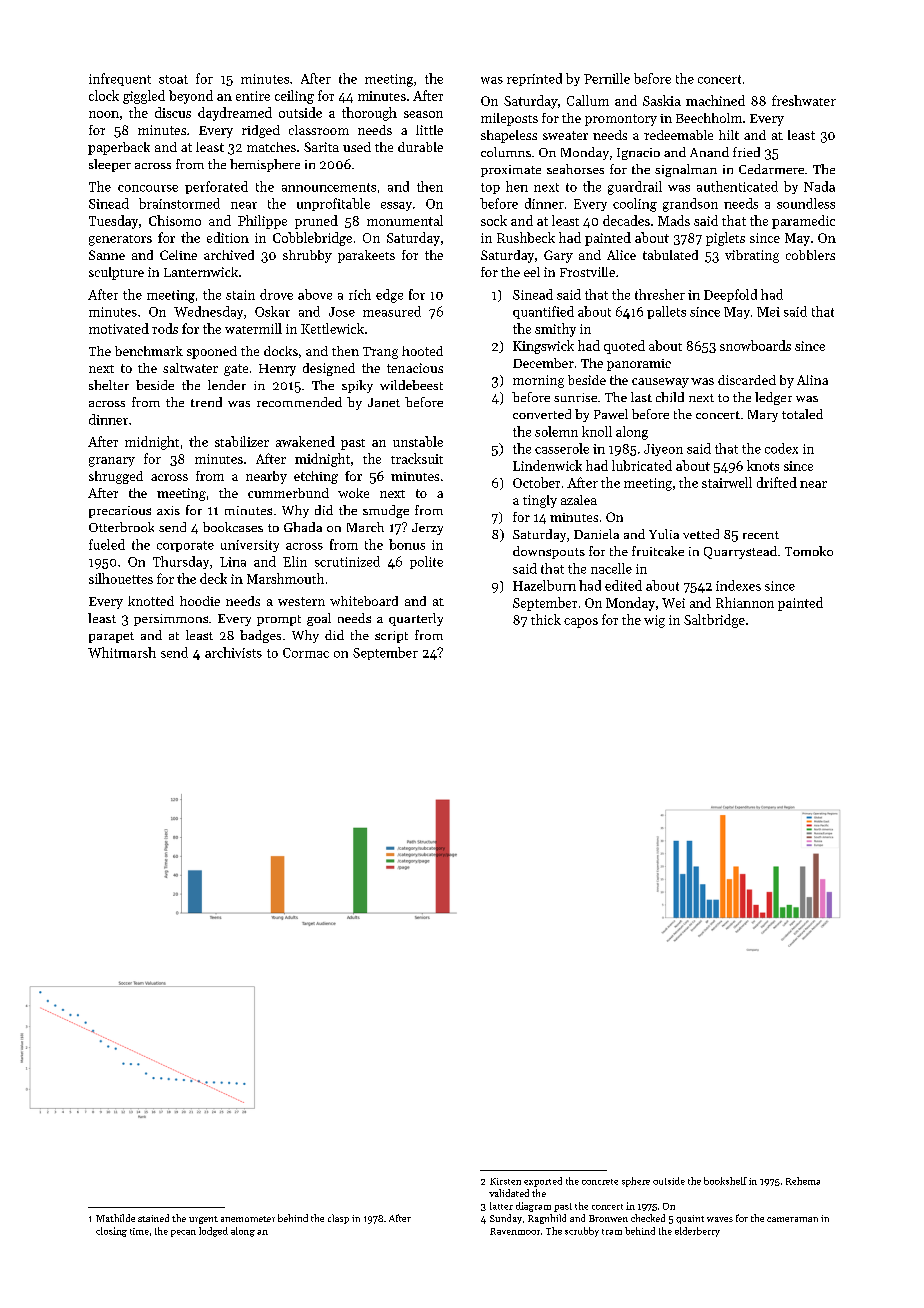 The image size is (924, 1308). Describe the element at coordinates (745, 602) in the screenshot. I see `Rhiannon` at that location.
